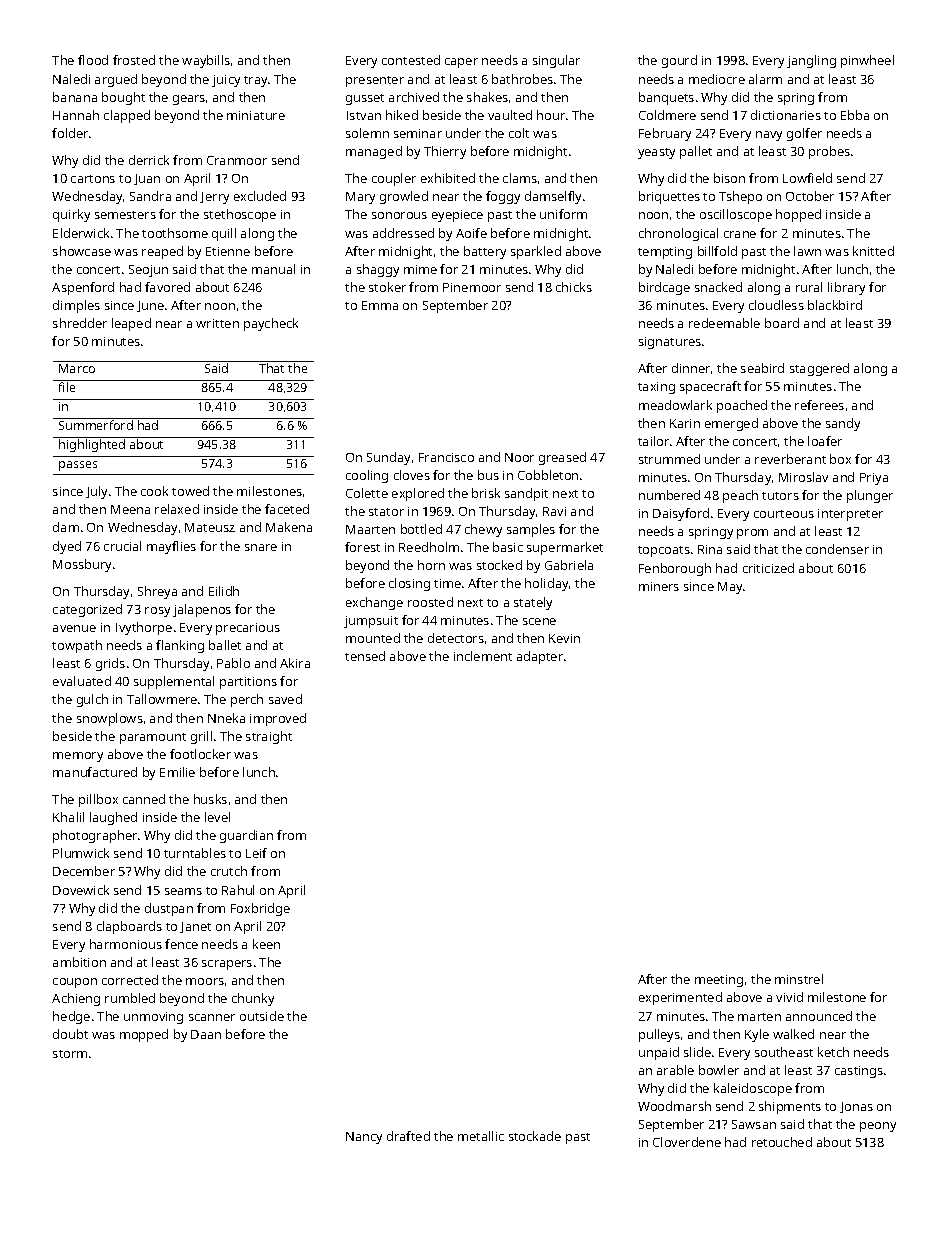  I want to click on July, so click(96, 492).
